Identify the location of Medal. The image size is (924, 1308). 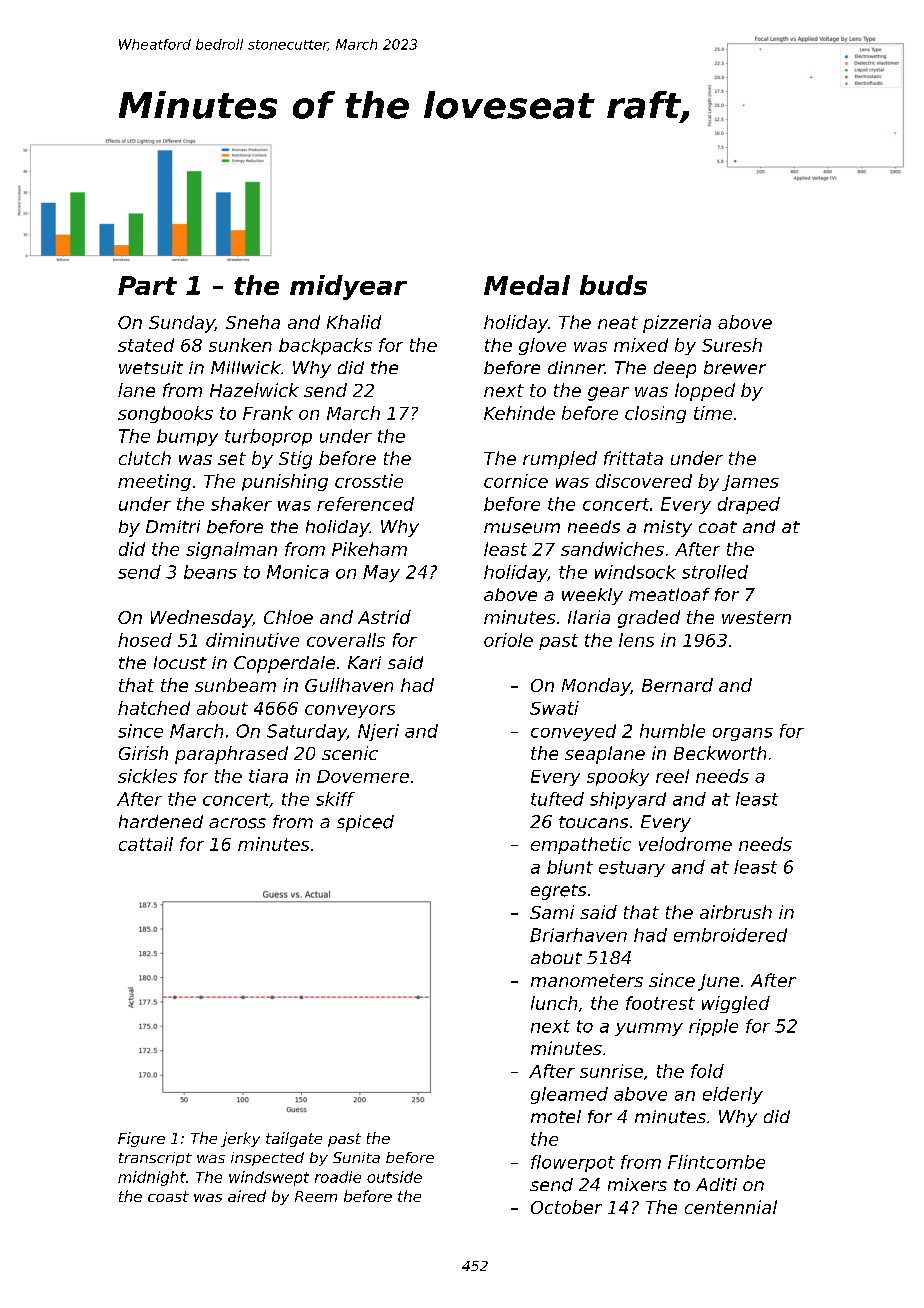
(527, 285).
